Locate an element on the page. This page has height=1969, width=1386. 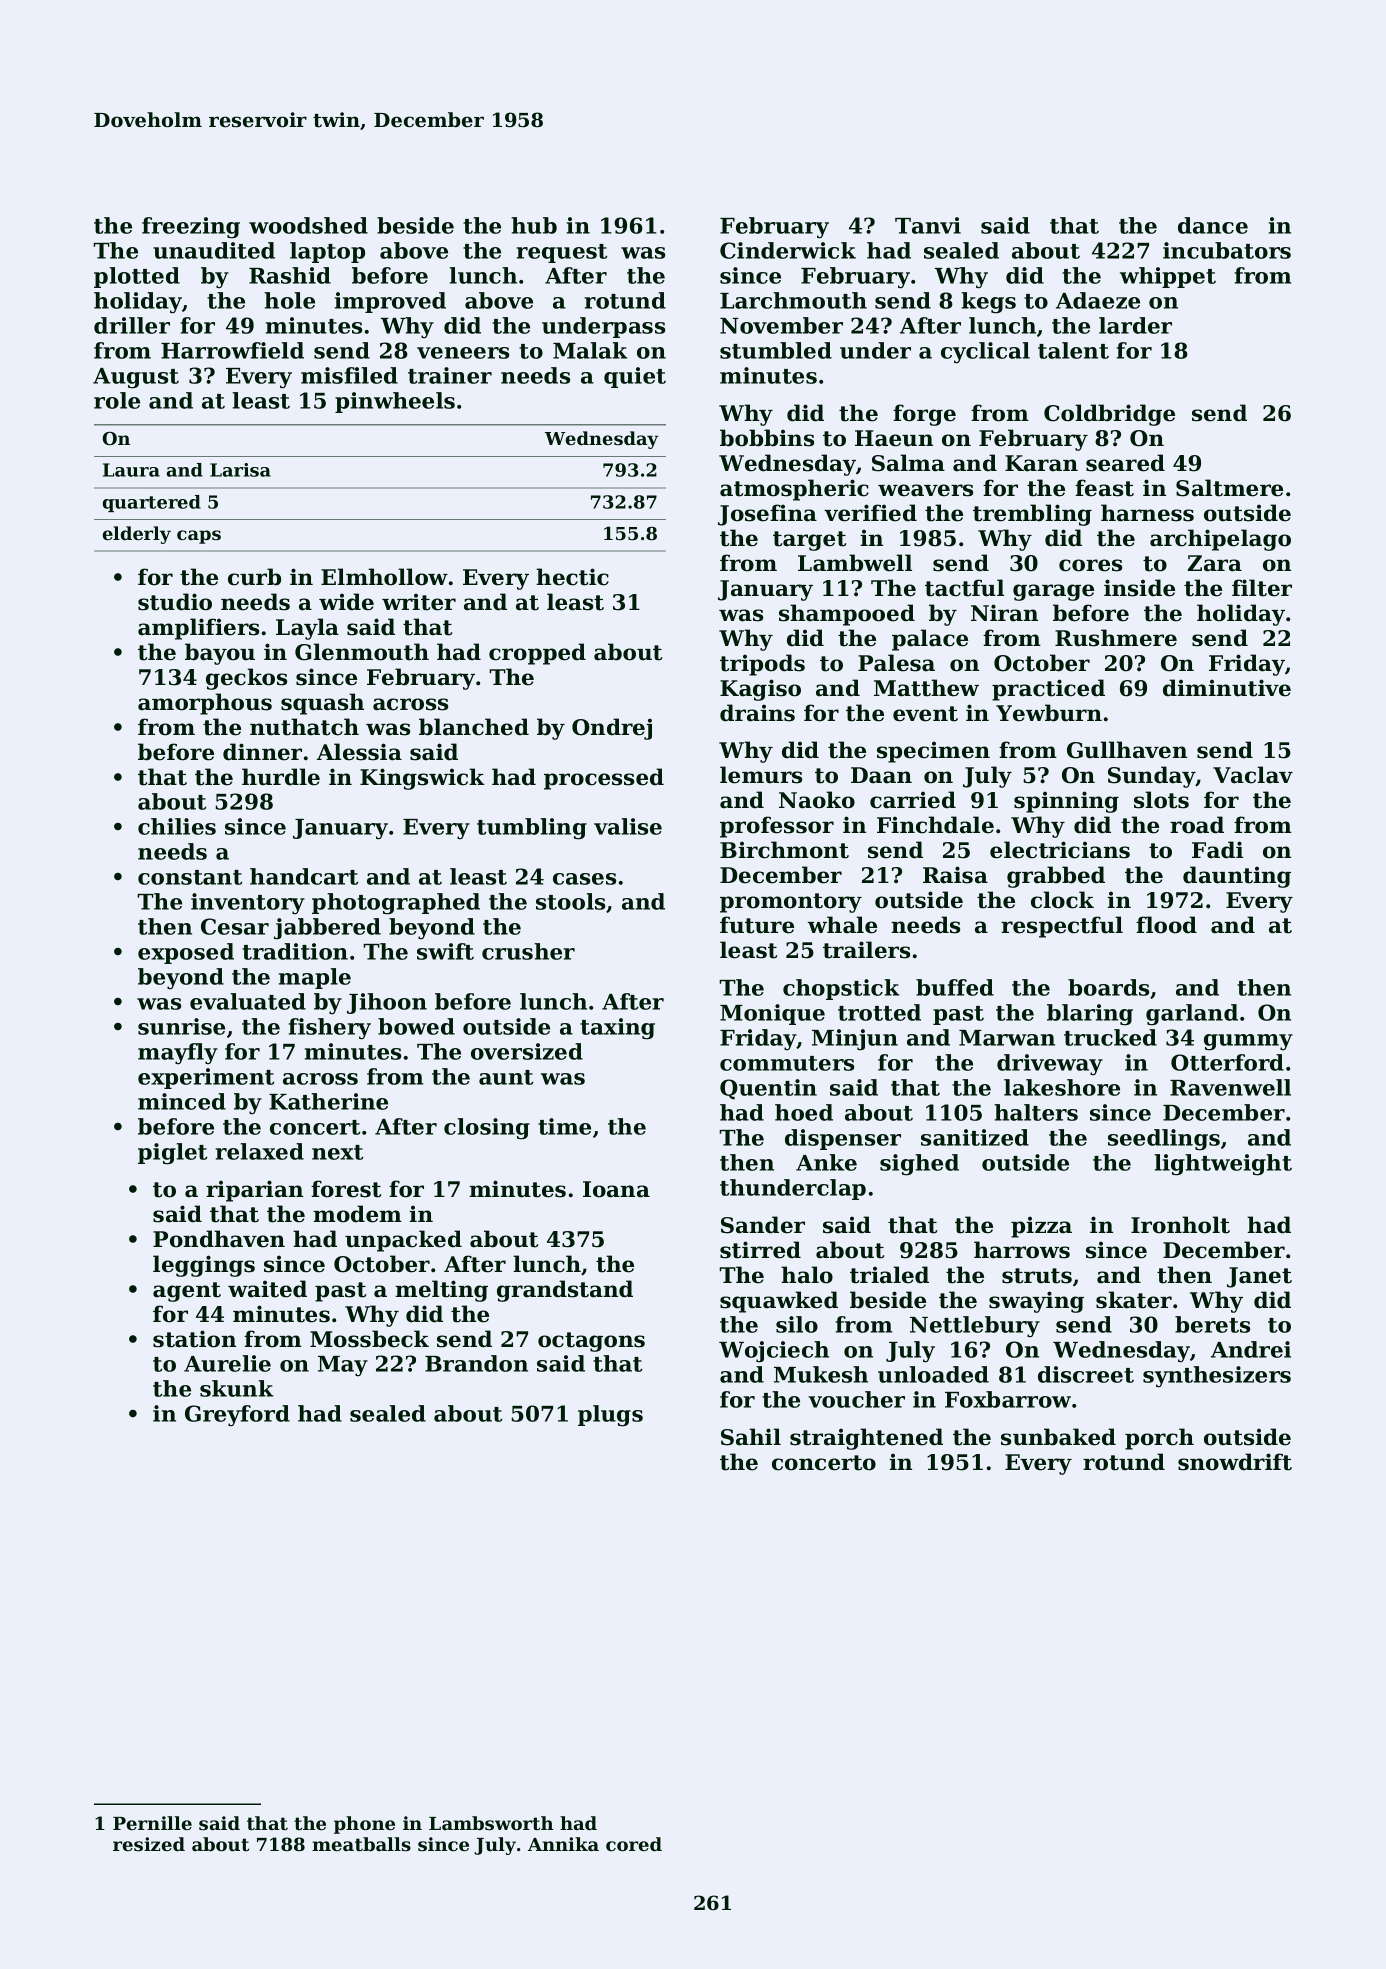
phone is located at coordinates (364, 1825).
